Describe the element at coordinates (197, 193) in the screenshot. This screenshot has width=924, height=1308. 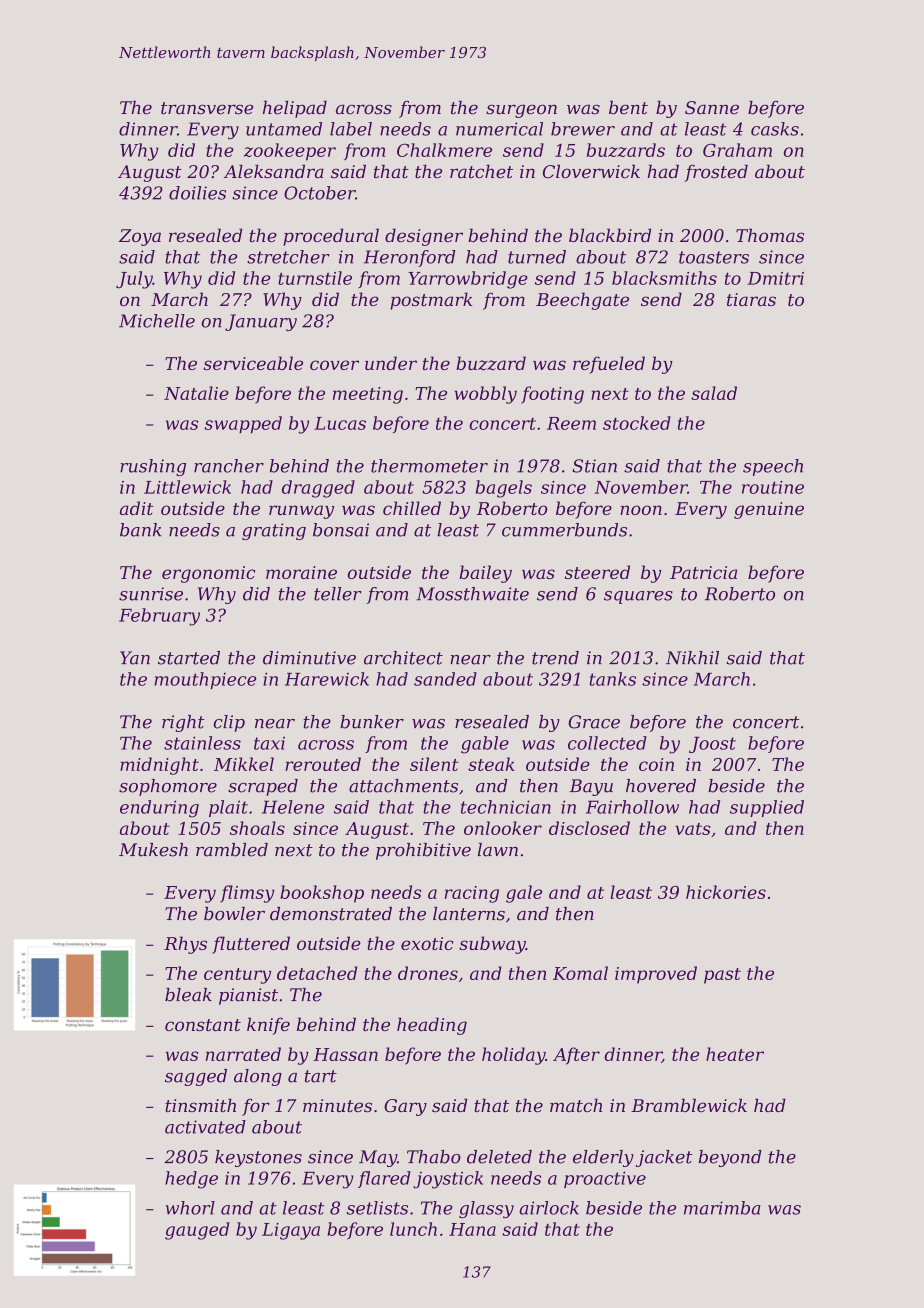
I see `doilies` at that location.
